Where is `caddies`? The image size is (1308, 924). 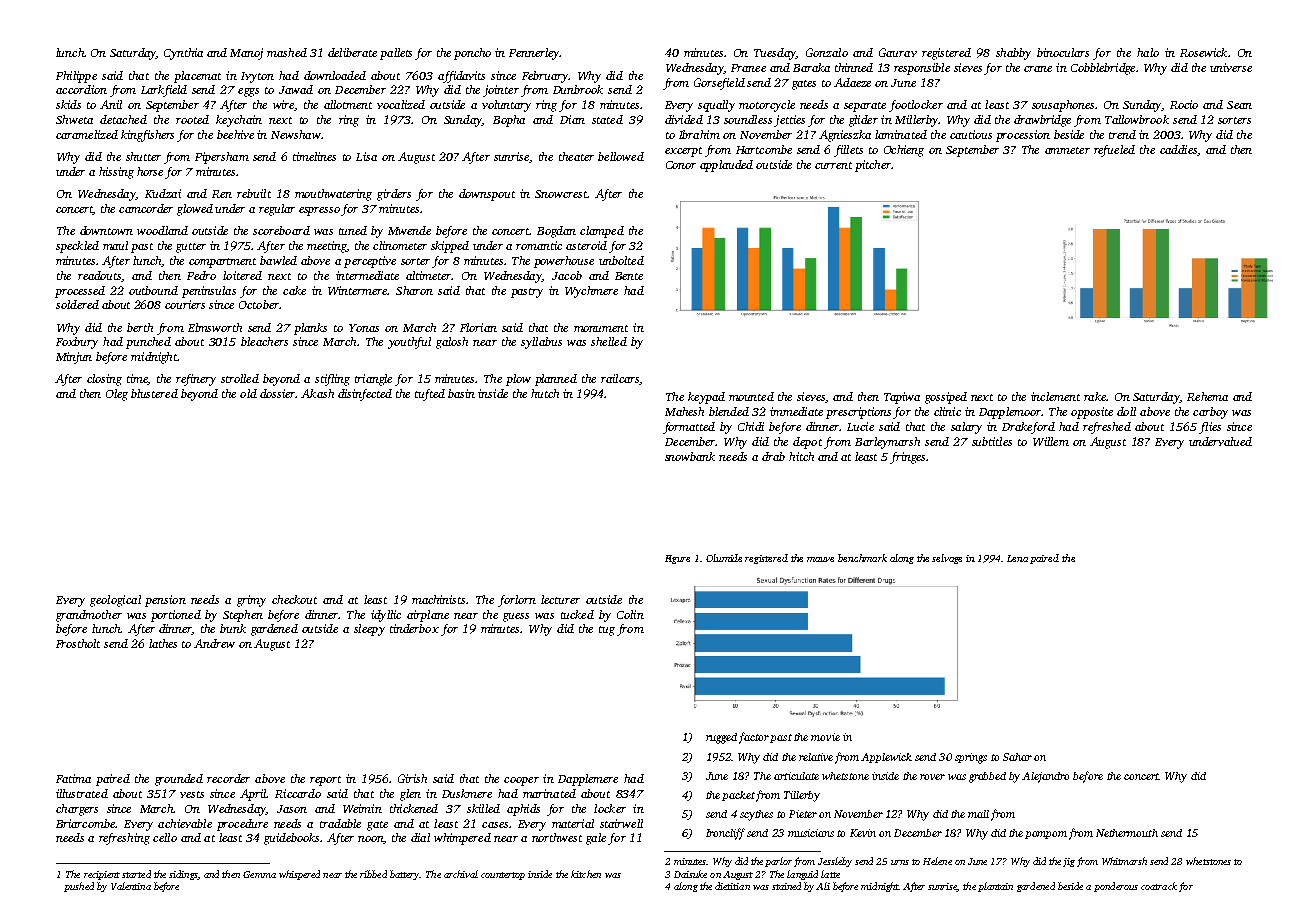 caddies is located at coordinates (1178, 149).
